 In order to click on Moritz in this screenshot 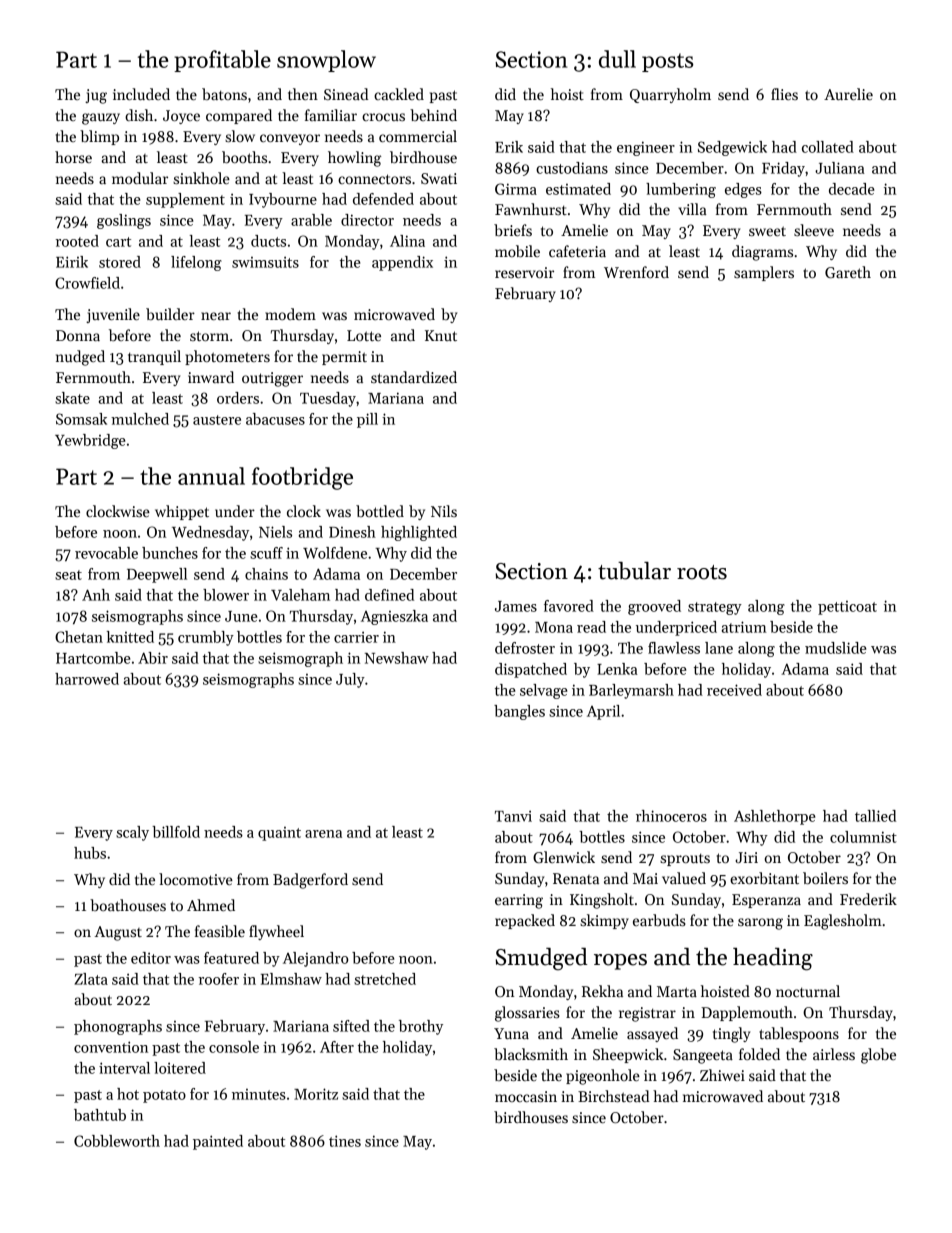, I will do `click(316, 1094)`.
